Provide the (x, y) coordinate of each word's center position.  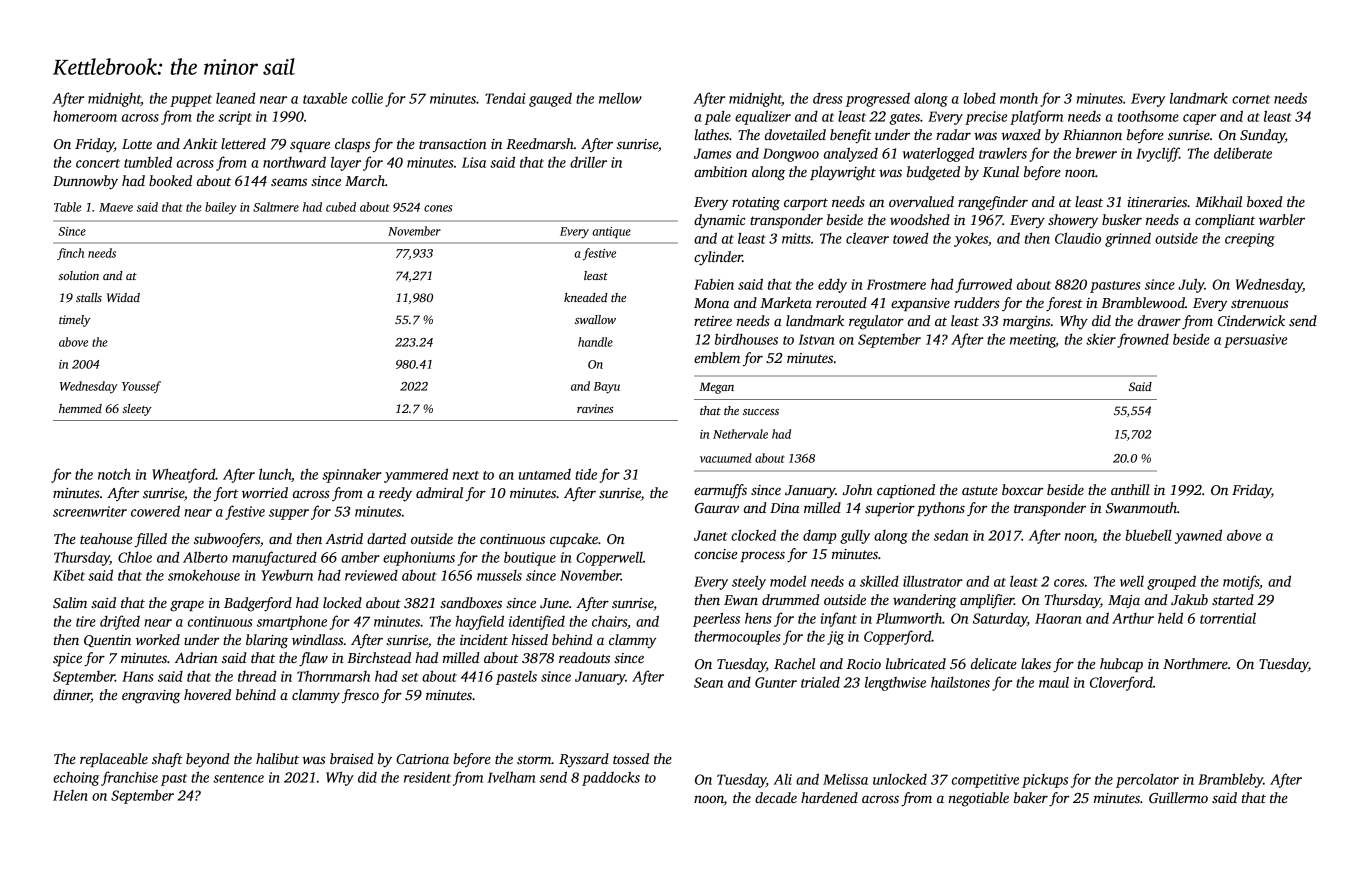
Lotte (137, 144)
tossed (631, 758)
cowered (155, 511)
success (761, 412)
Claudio (1078, 238)
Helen (70, 795)
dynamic (720, 221)
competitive (985, 781)
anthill (1130, 489)
